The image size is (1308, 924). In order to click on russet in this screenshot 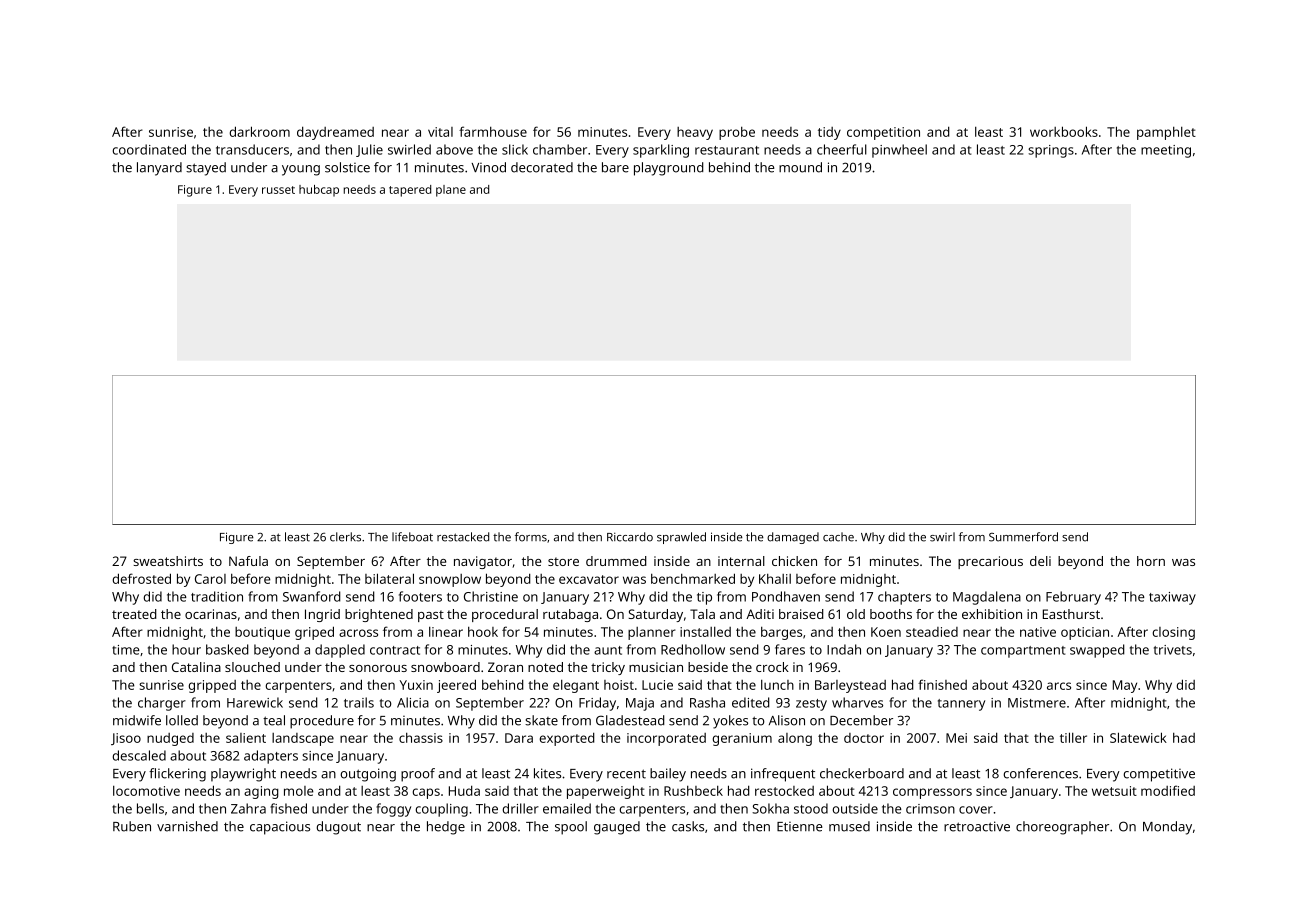, I will do `click(278, 190)`.
